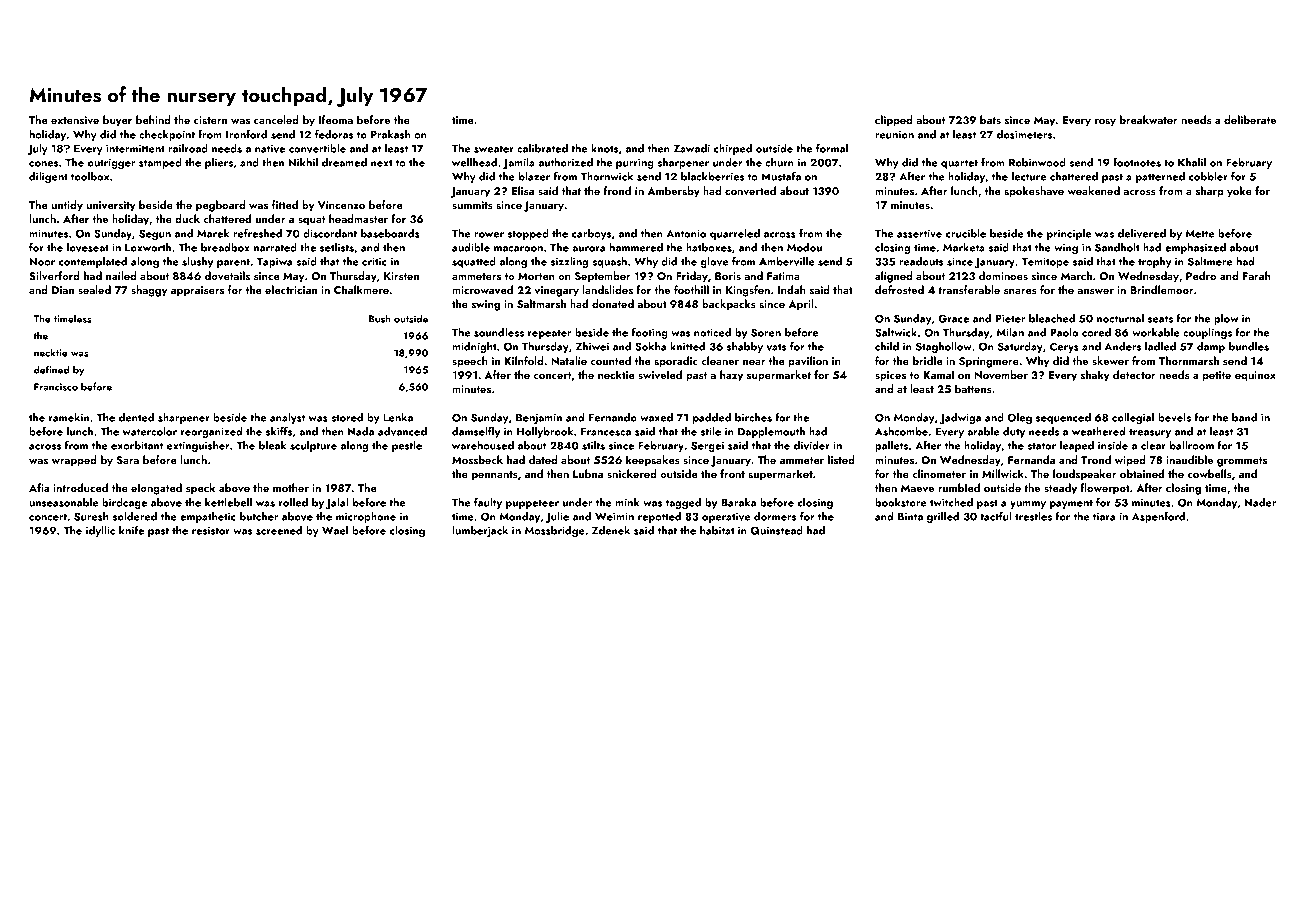 The width and height of the screenshot is (1308, 924). What do you see at coordinates (969, 289) in the screenshot?
I see `transferable` at bounding box center [969, 289].
